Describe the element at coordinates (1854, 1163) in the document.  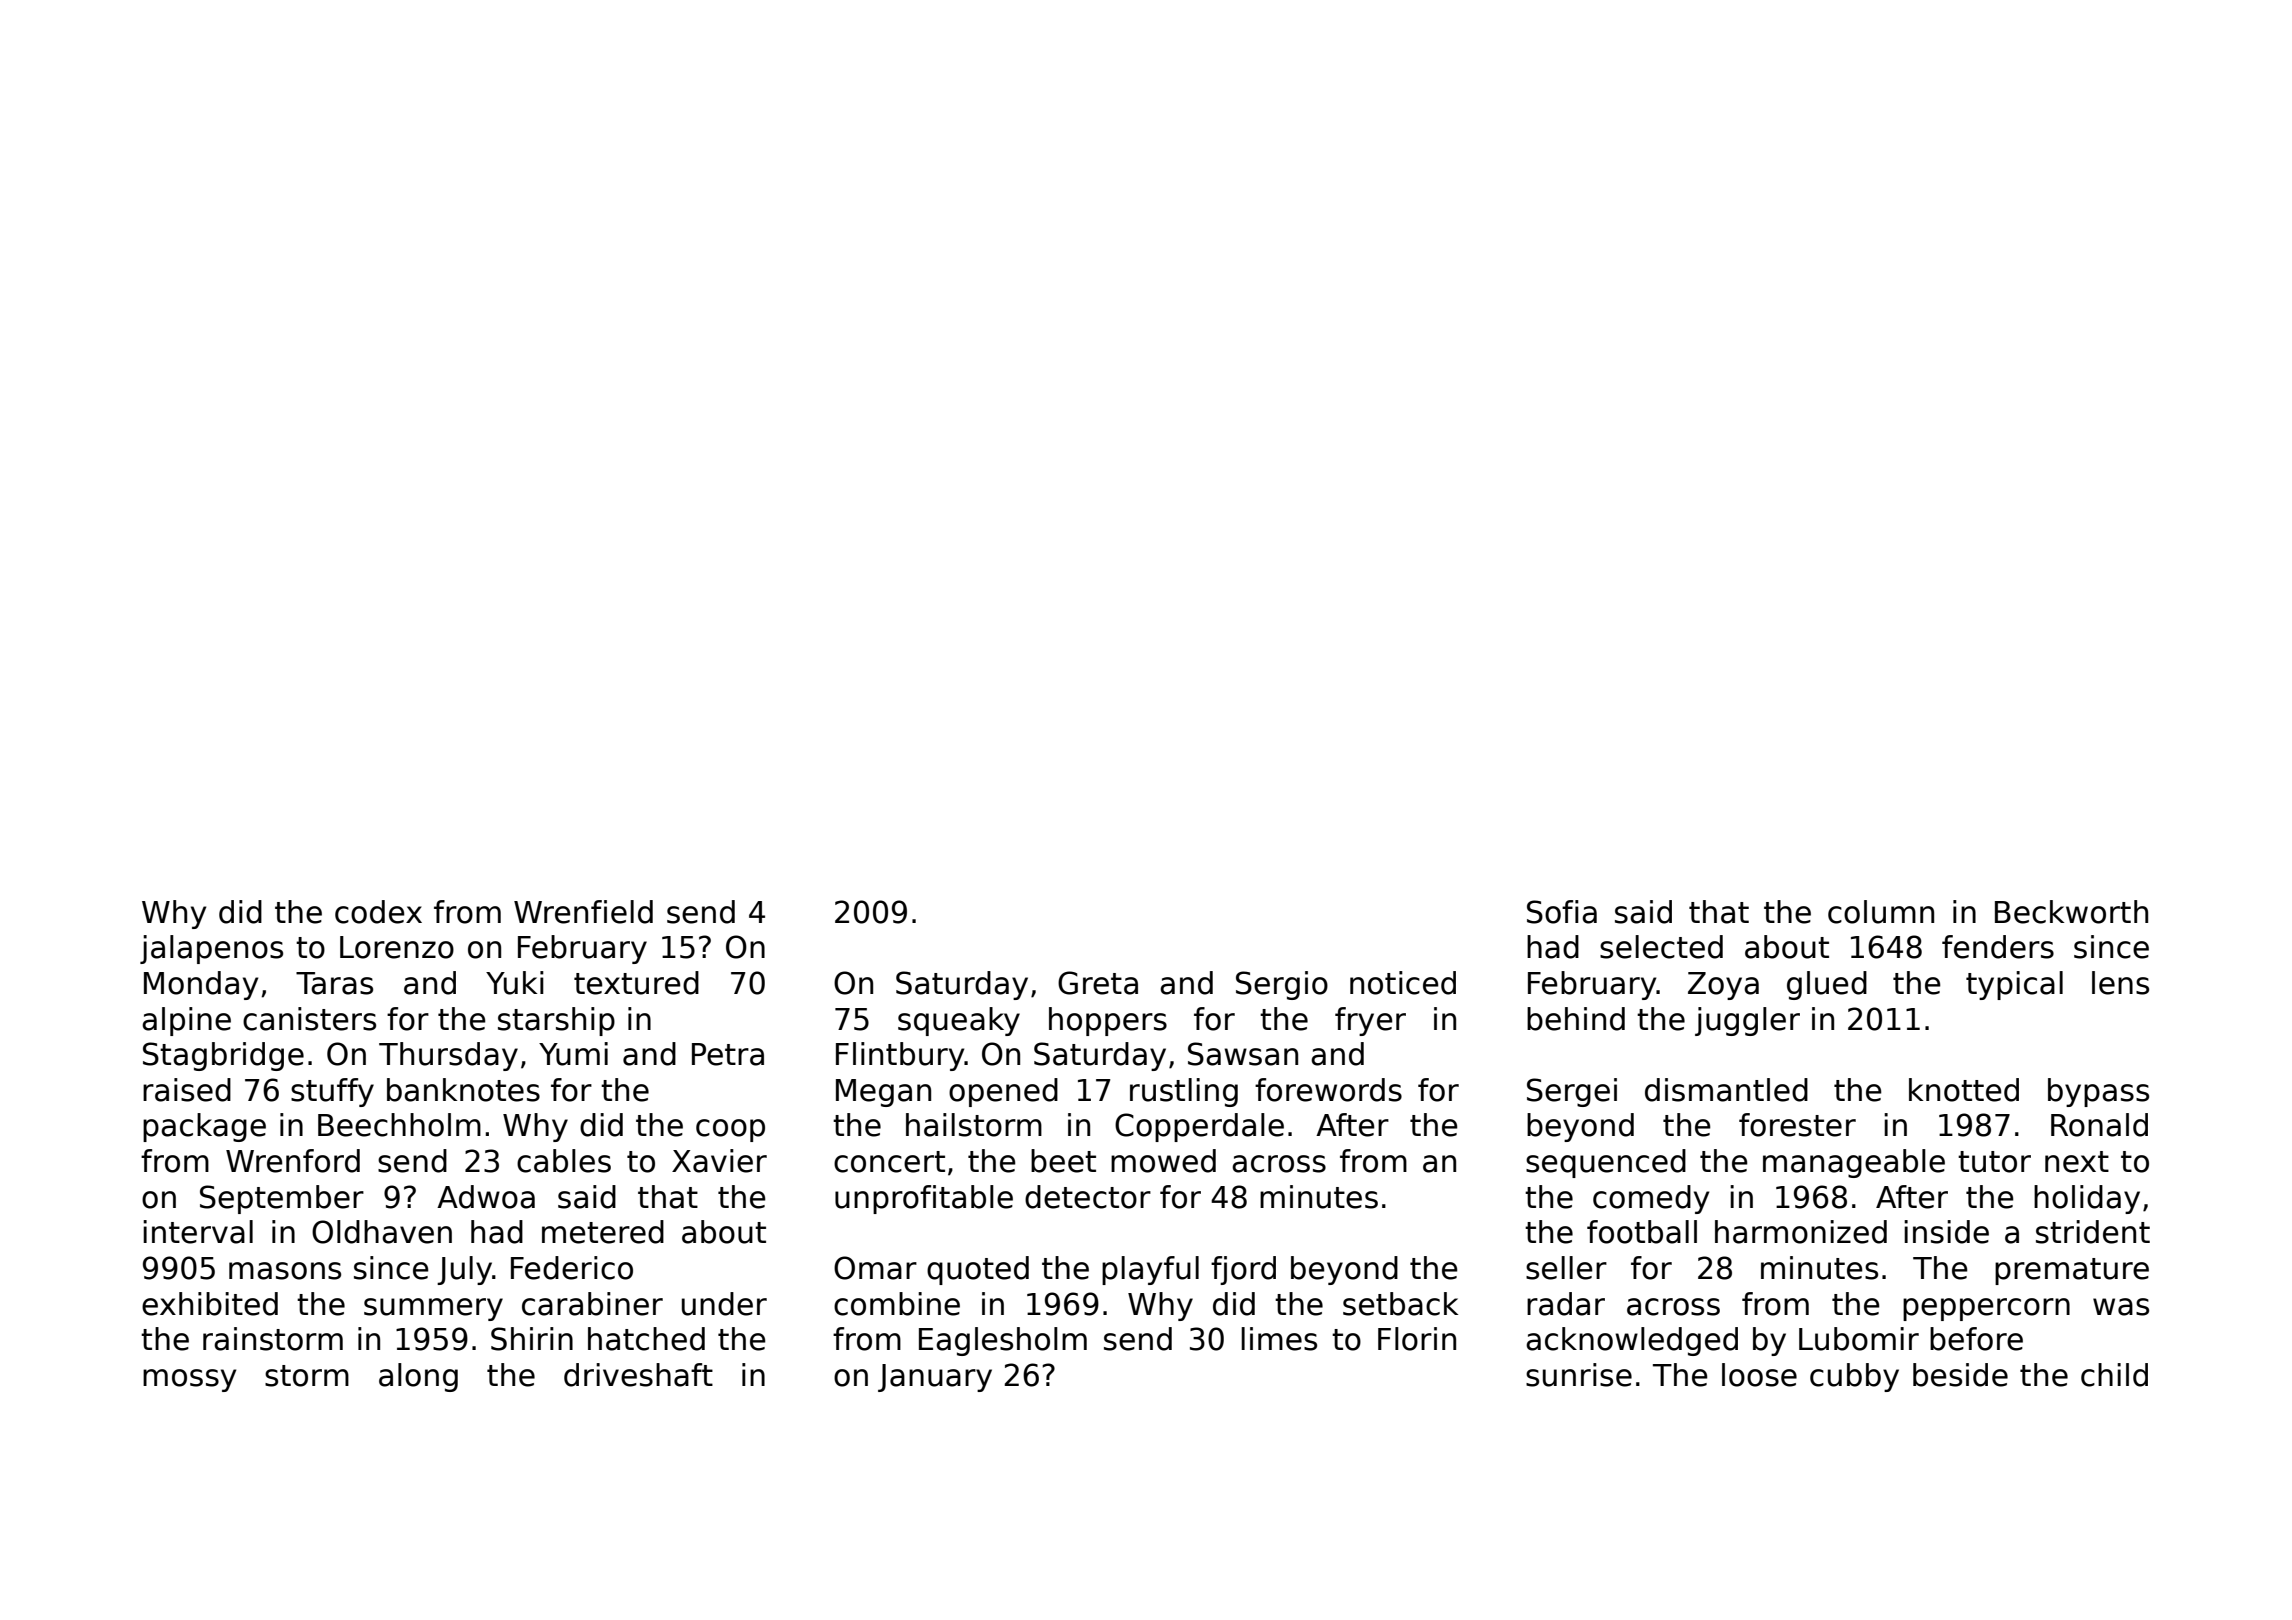
I see `manageable` at that location.
